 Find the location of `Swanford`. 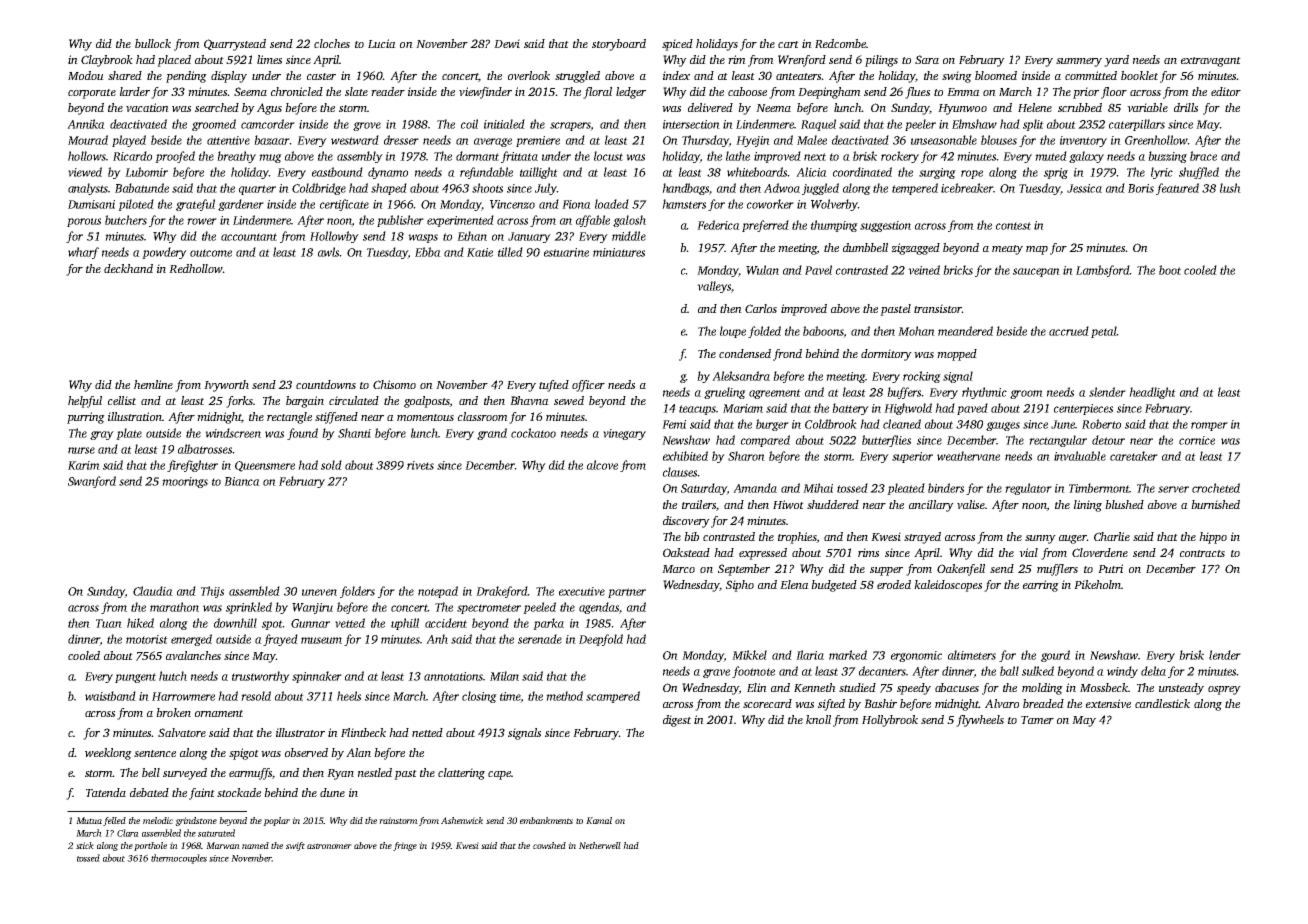

Swanford is located at coordinates (92, 482).
